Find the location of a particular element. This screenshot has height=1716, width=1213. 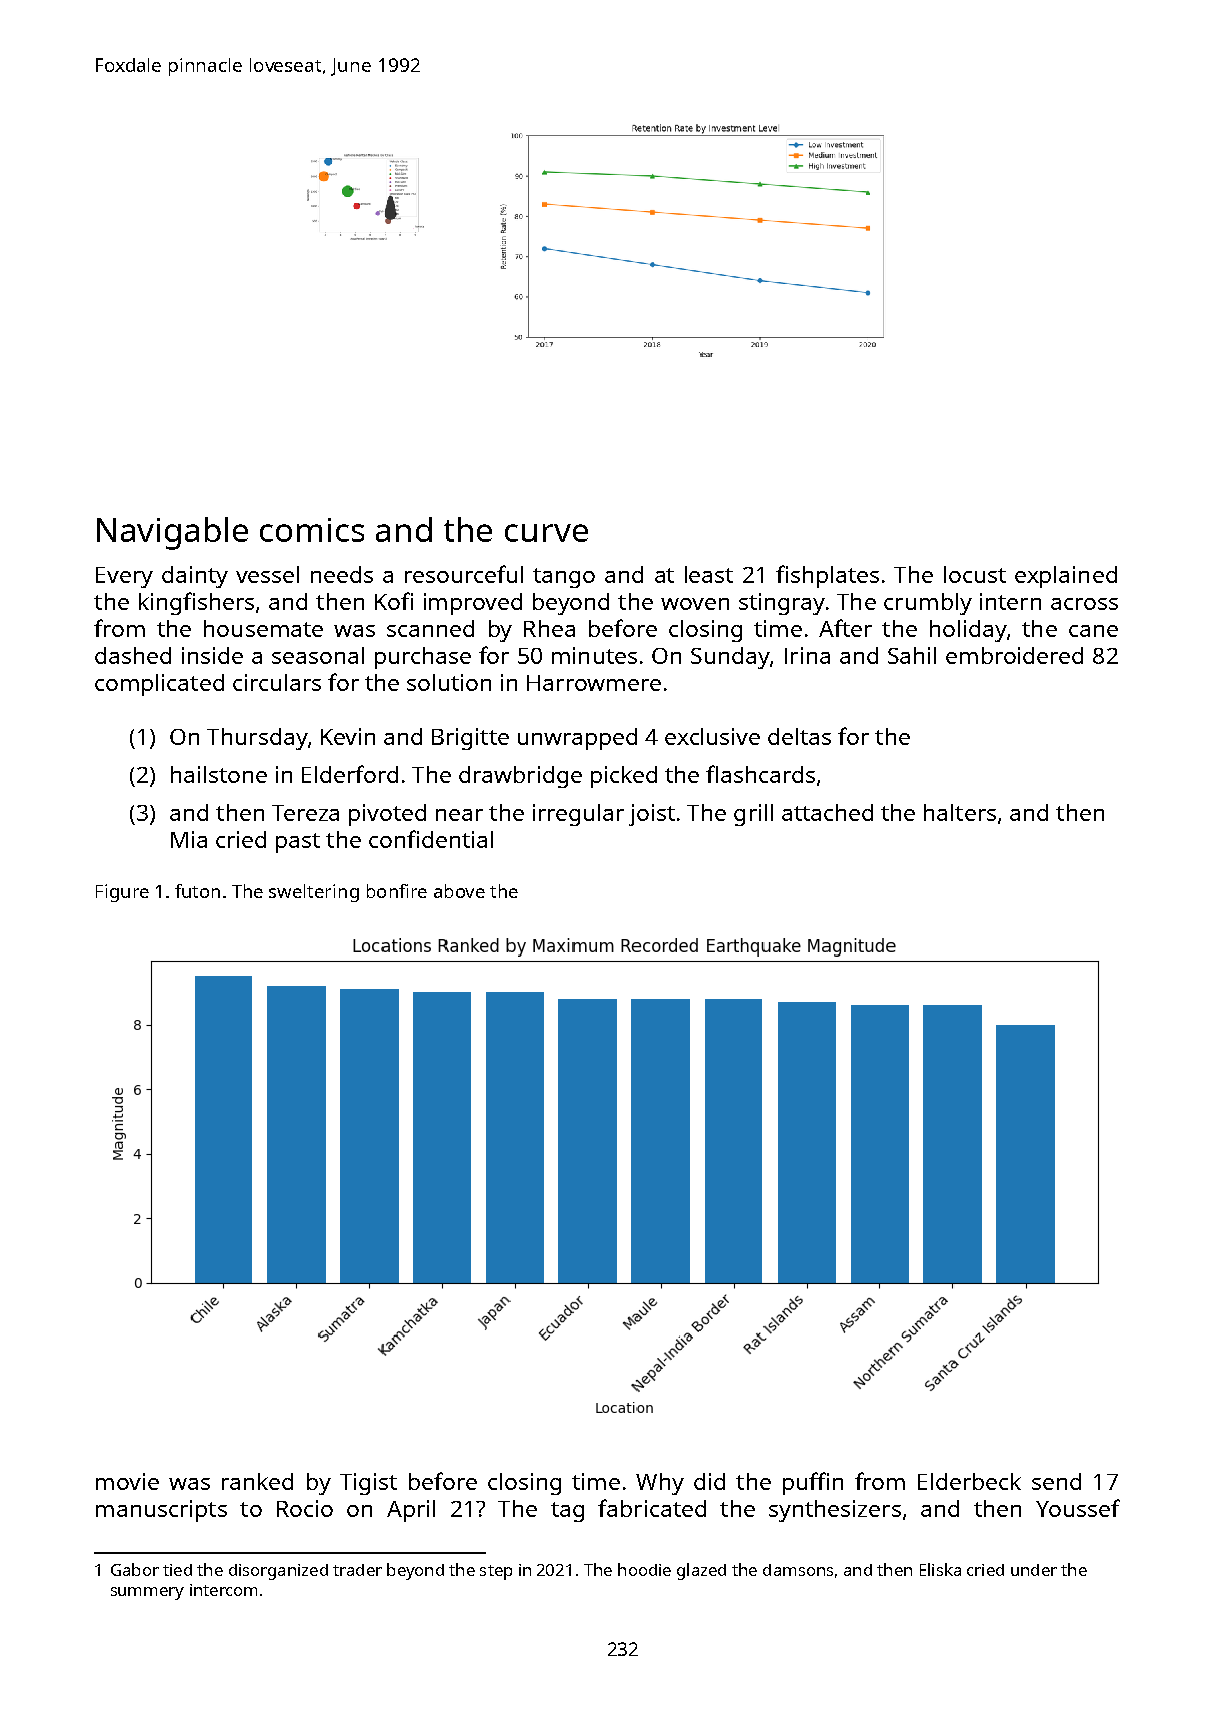

curve is located at coordinates (546, 533).
